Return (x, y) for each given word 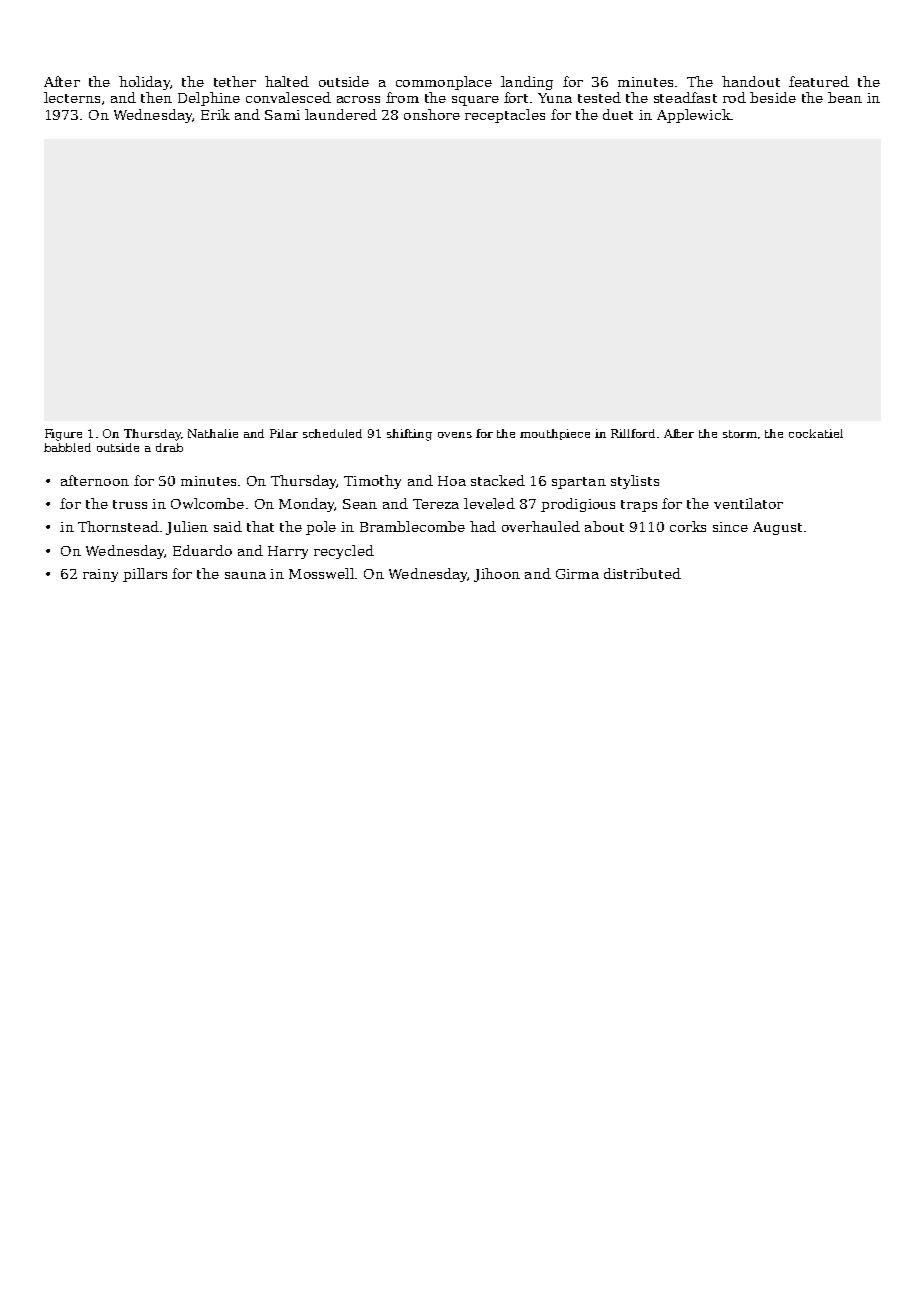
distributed (642, 573)
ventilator (748, 503)
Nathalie (213, 433)
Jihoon (497, 575)
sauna (245, 575)
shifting (409, 435)
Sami (282, 115)
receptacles (505, 116)
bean (845, 97)
